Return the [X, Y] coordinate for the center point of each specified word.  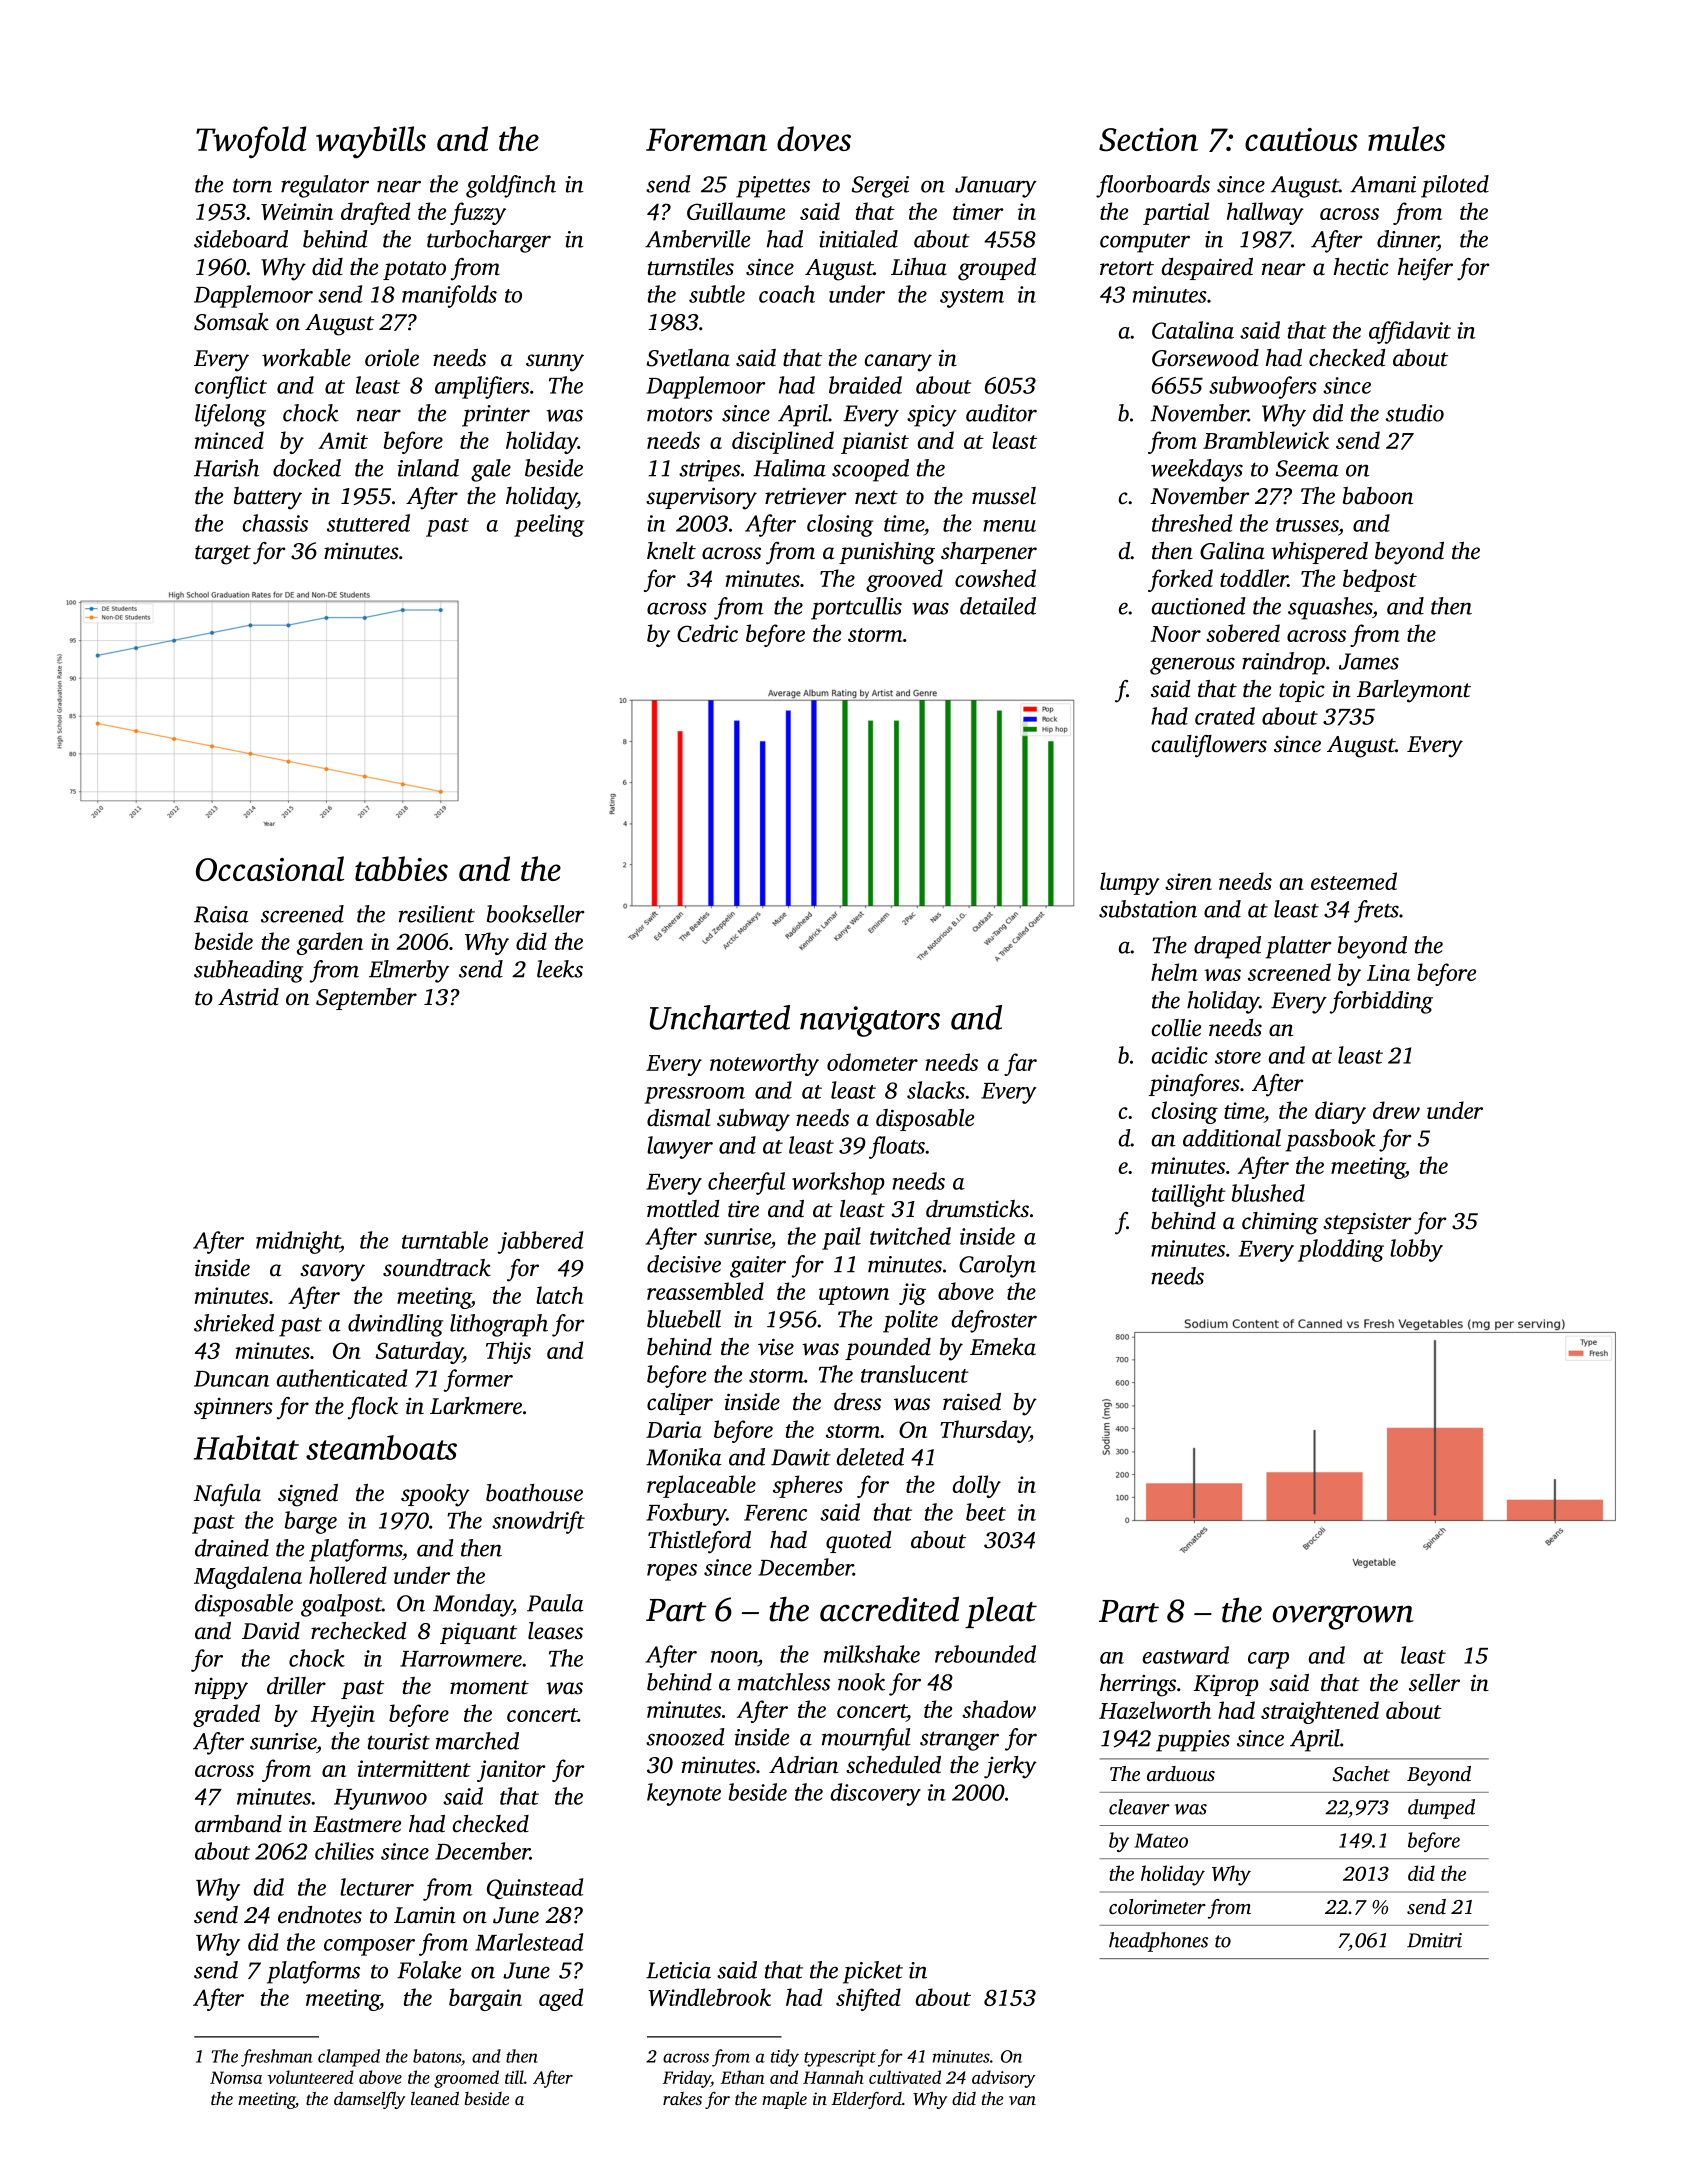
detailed [998, 606]
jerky [1010, 1767]
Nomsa [236, 2077]
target [223, 555]
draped [1227, 947]
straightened [1320, 1712]
